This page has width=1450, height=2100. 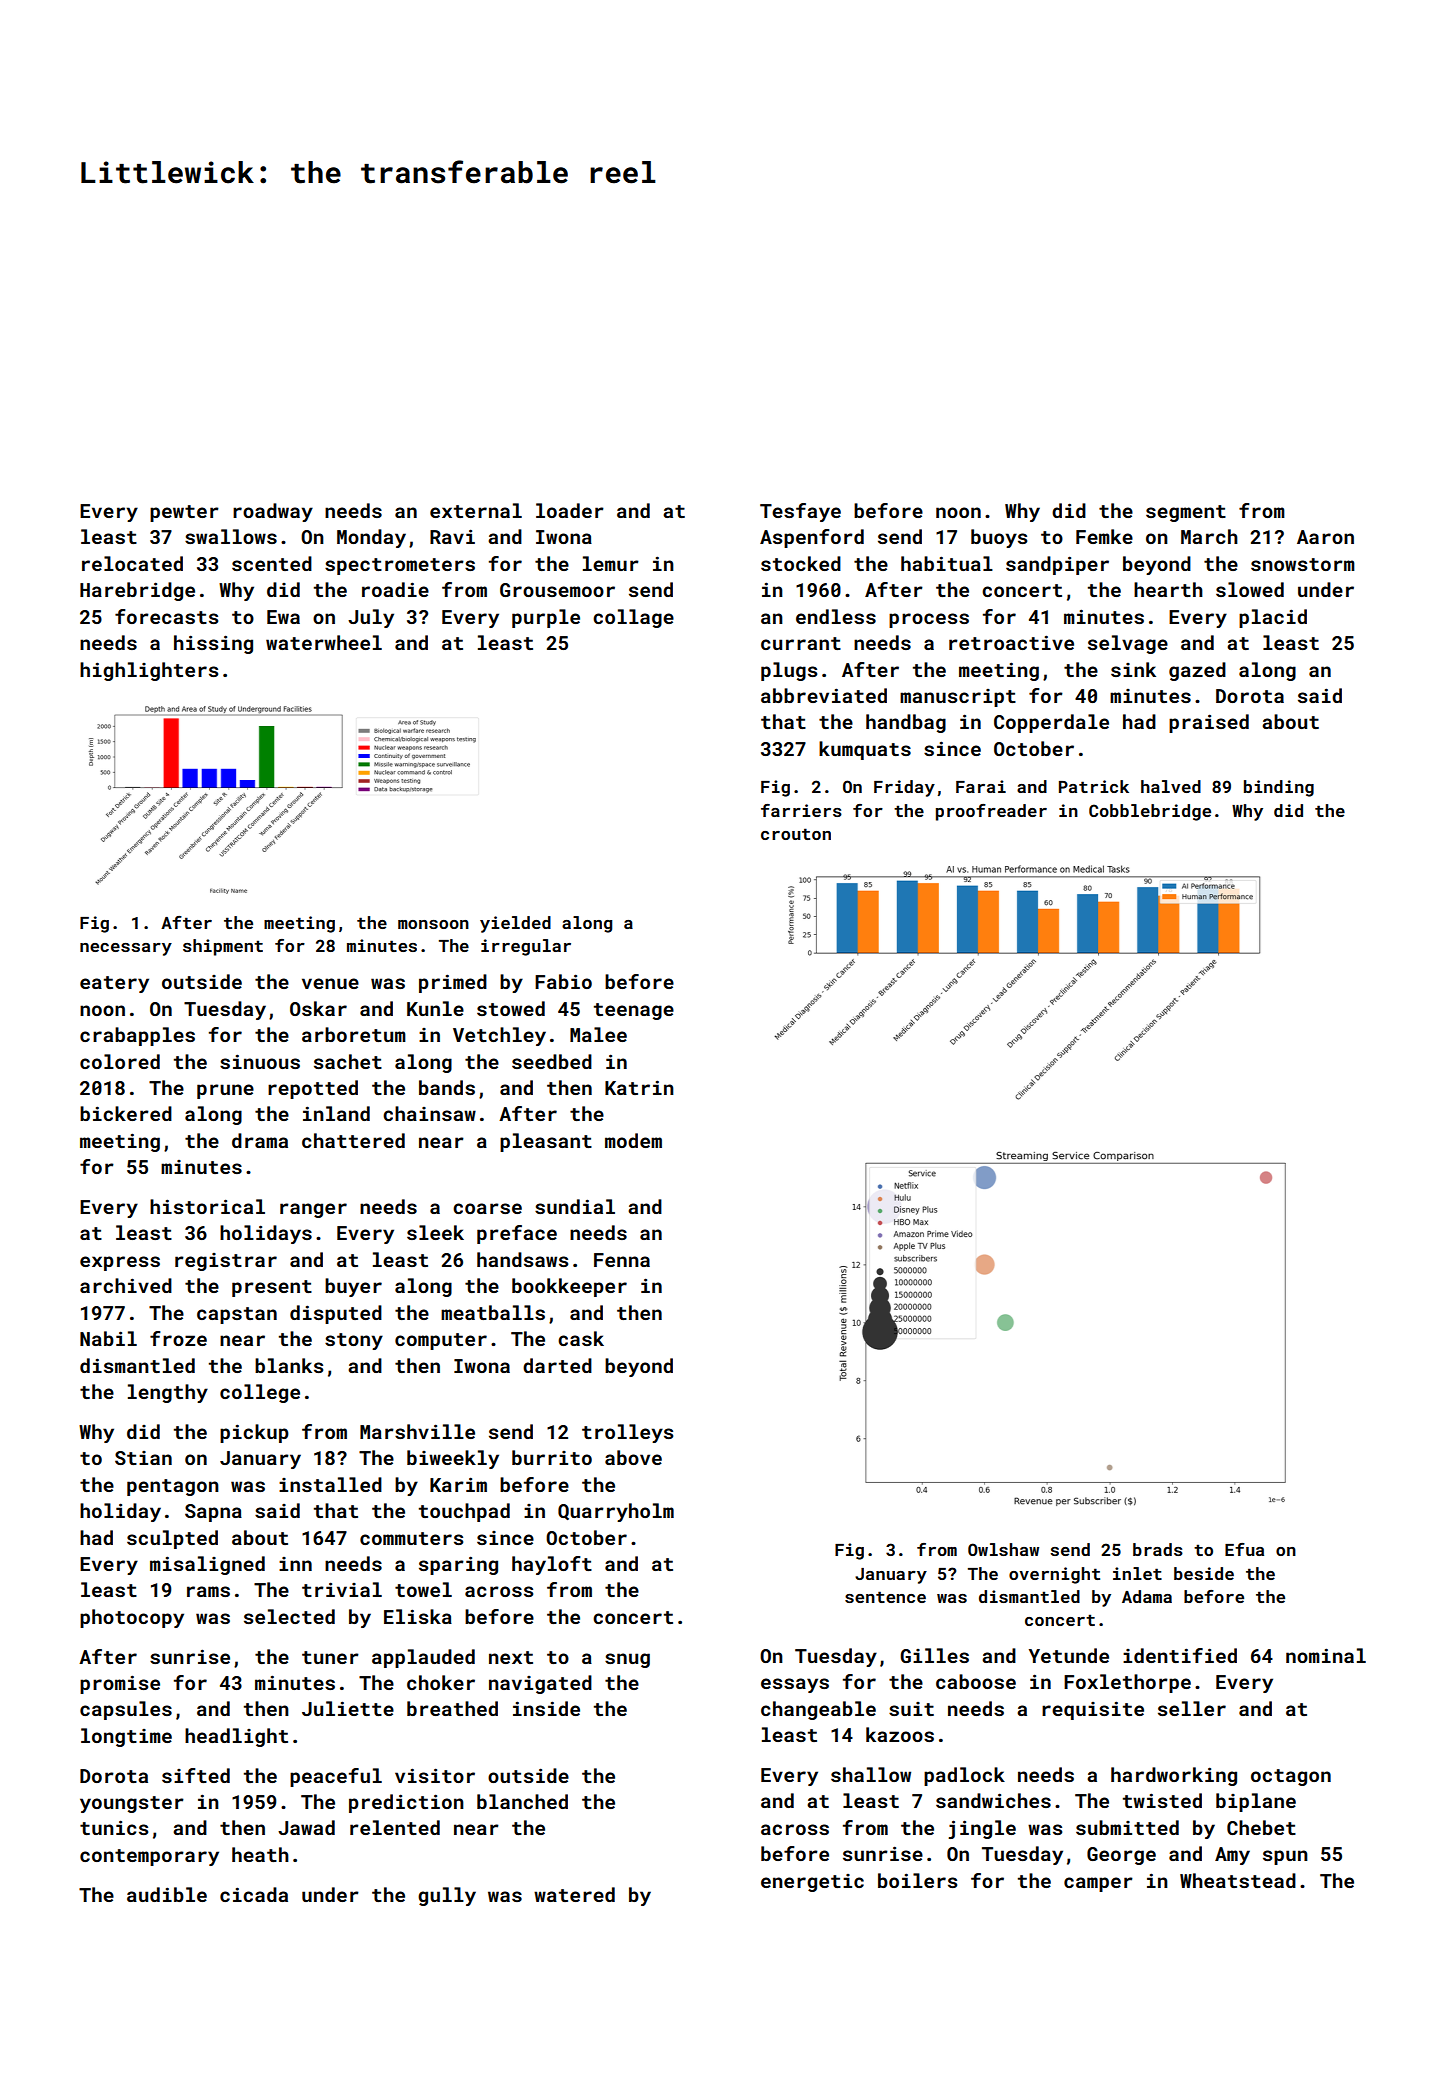 What do you see at coordinates (126, 1113) in the page?
I see `bickered` at bounding box center [126, 1113].
